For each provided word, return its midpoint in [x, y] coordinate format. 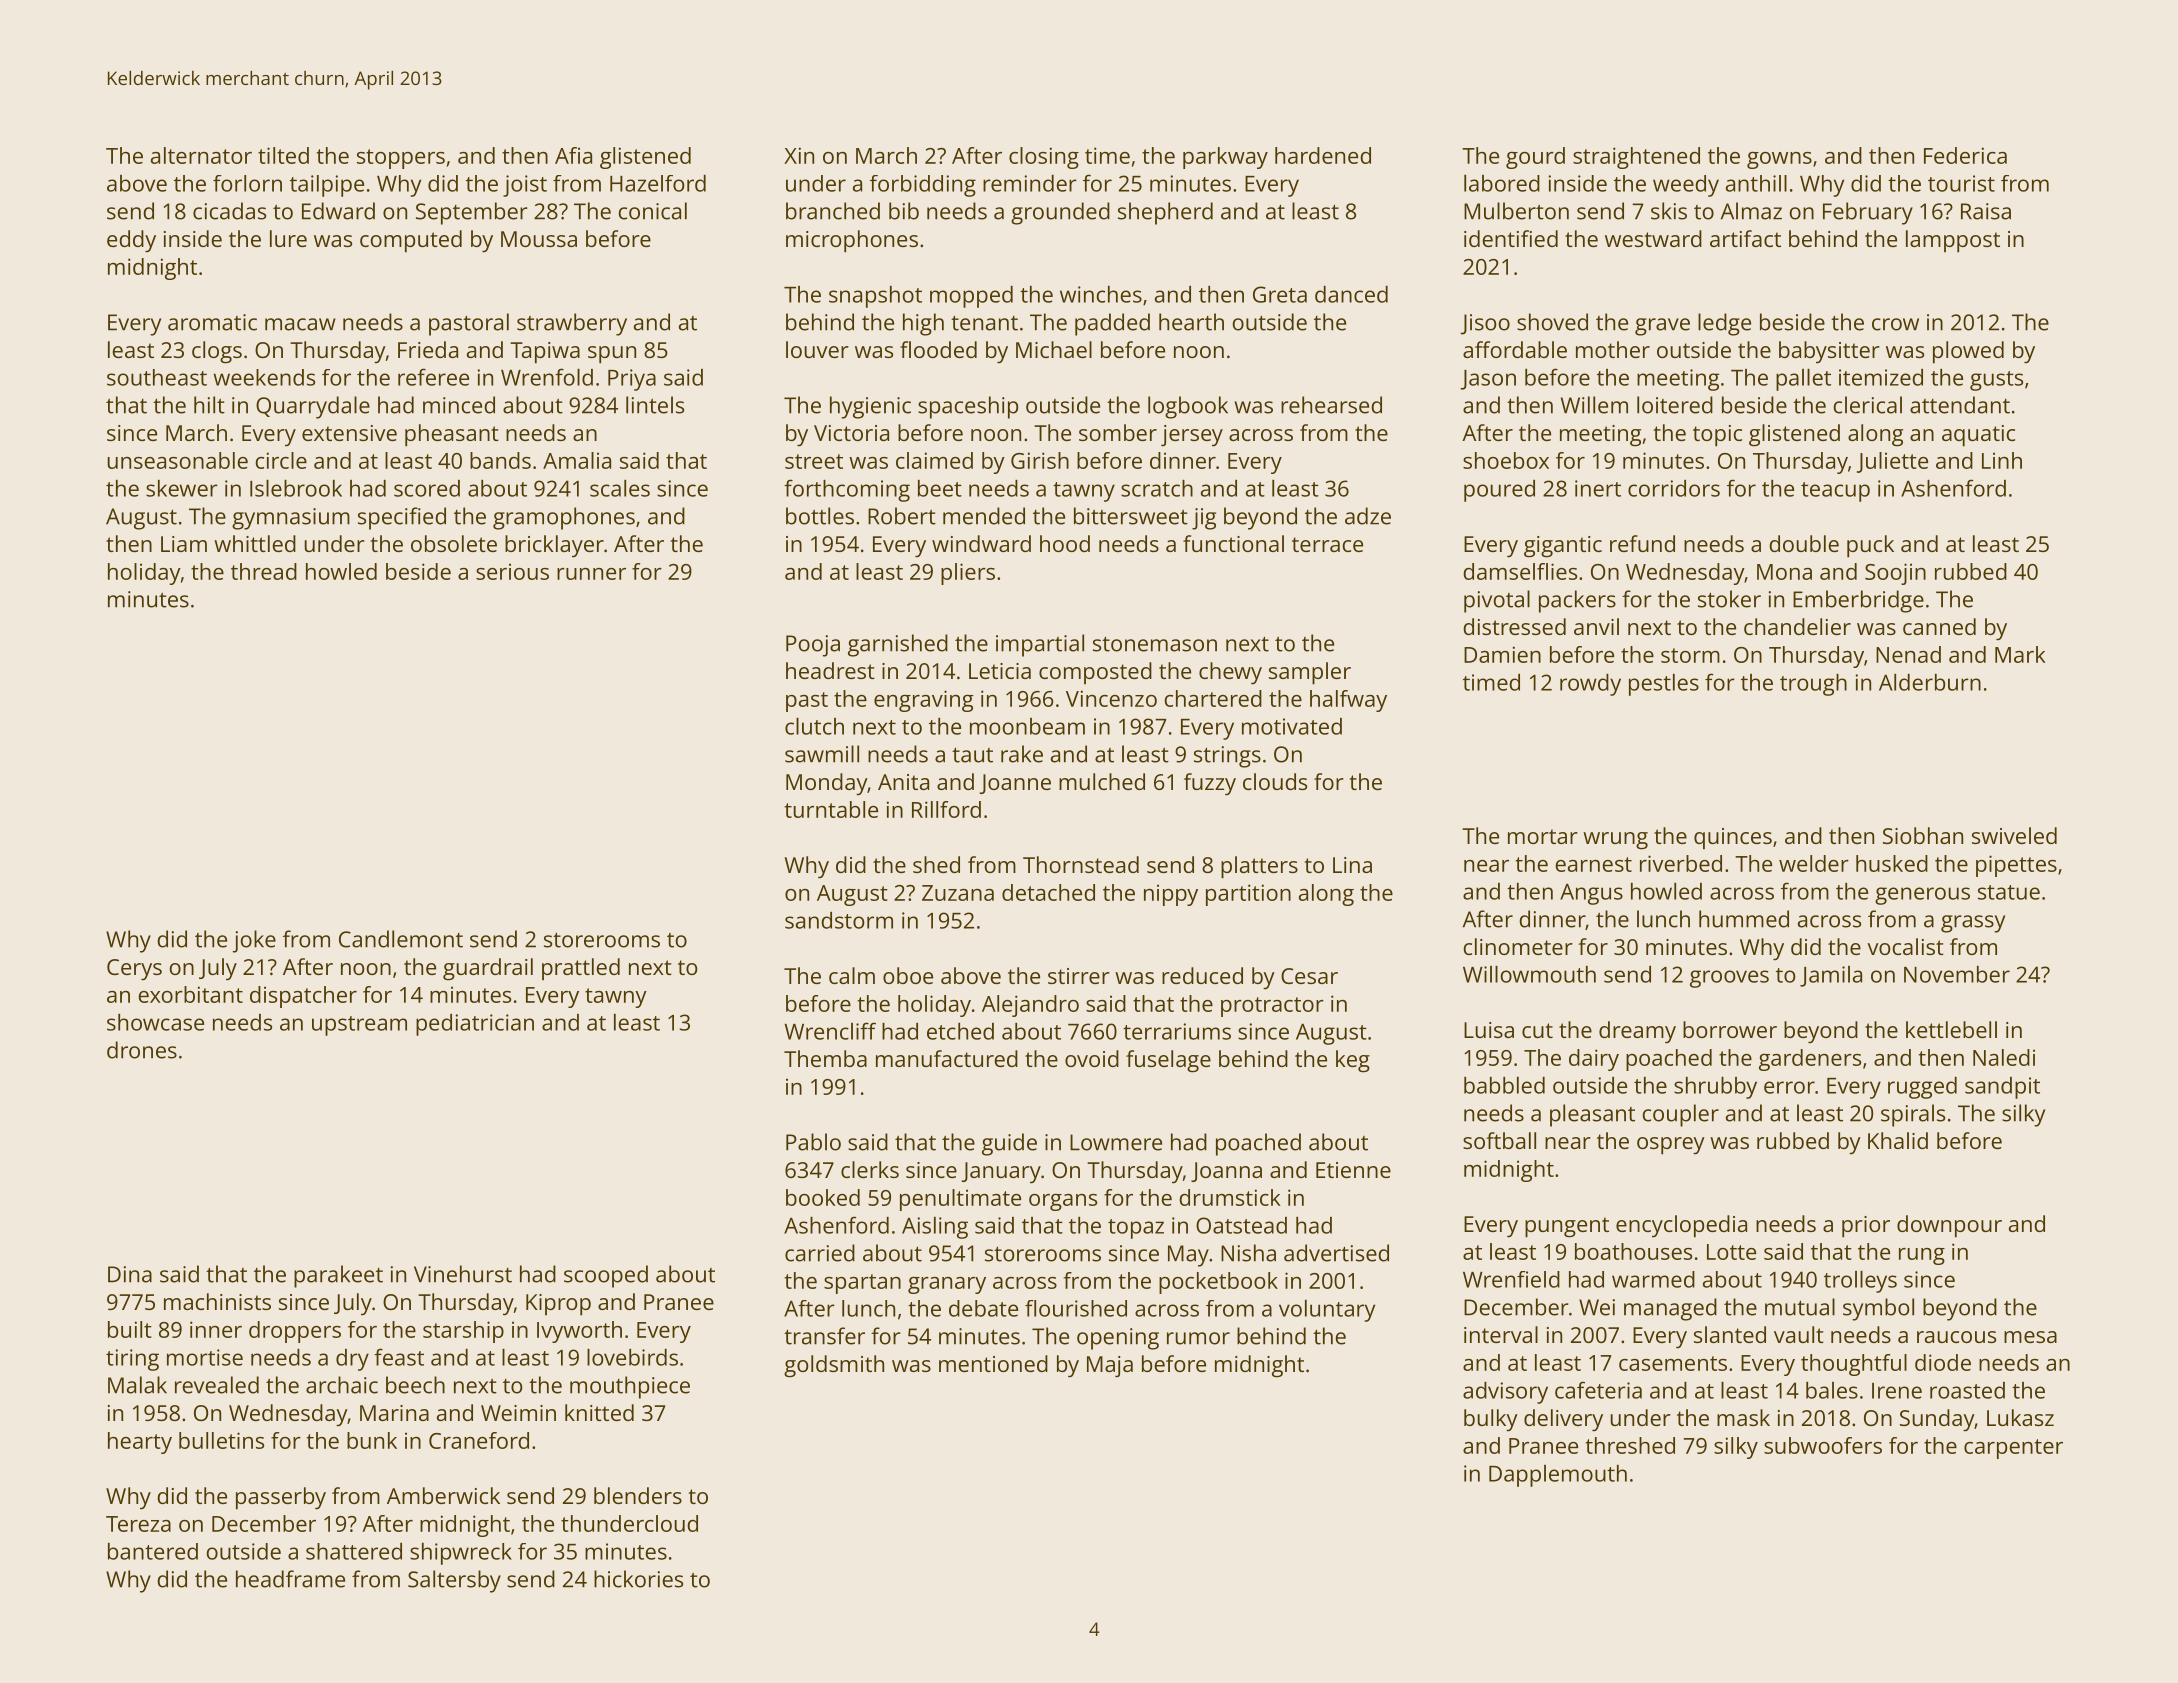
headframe [290, 1579]
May [1188, 1256]
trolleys [1860, 1282]
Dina [130, 1274]
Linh [2002, 460]
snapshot [875, 297]
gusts [1996, 381]
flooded [938, 349]
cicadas [229, 211]
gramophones [564, 518]
